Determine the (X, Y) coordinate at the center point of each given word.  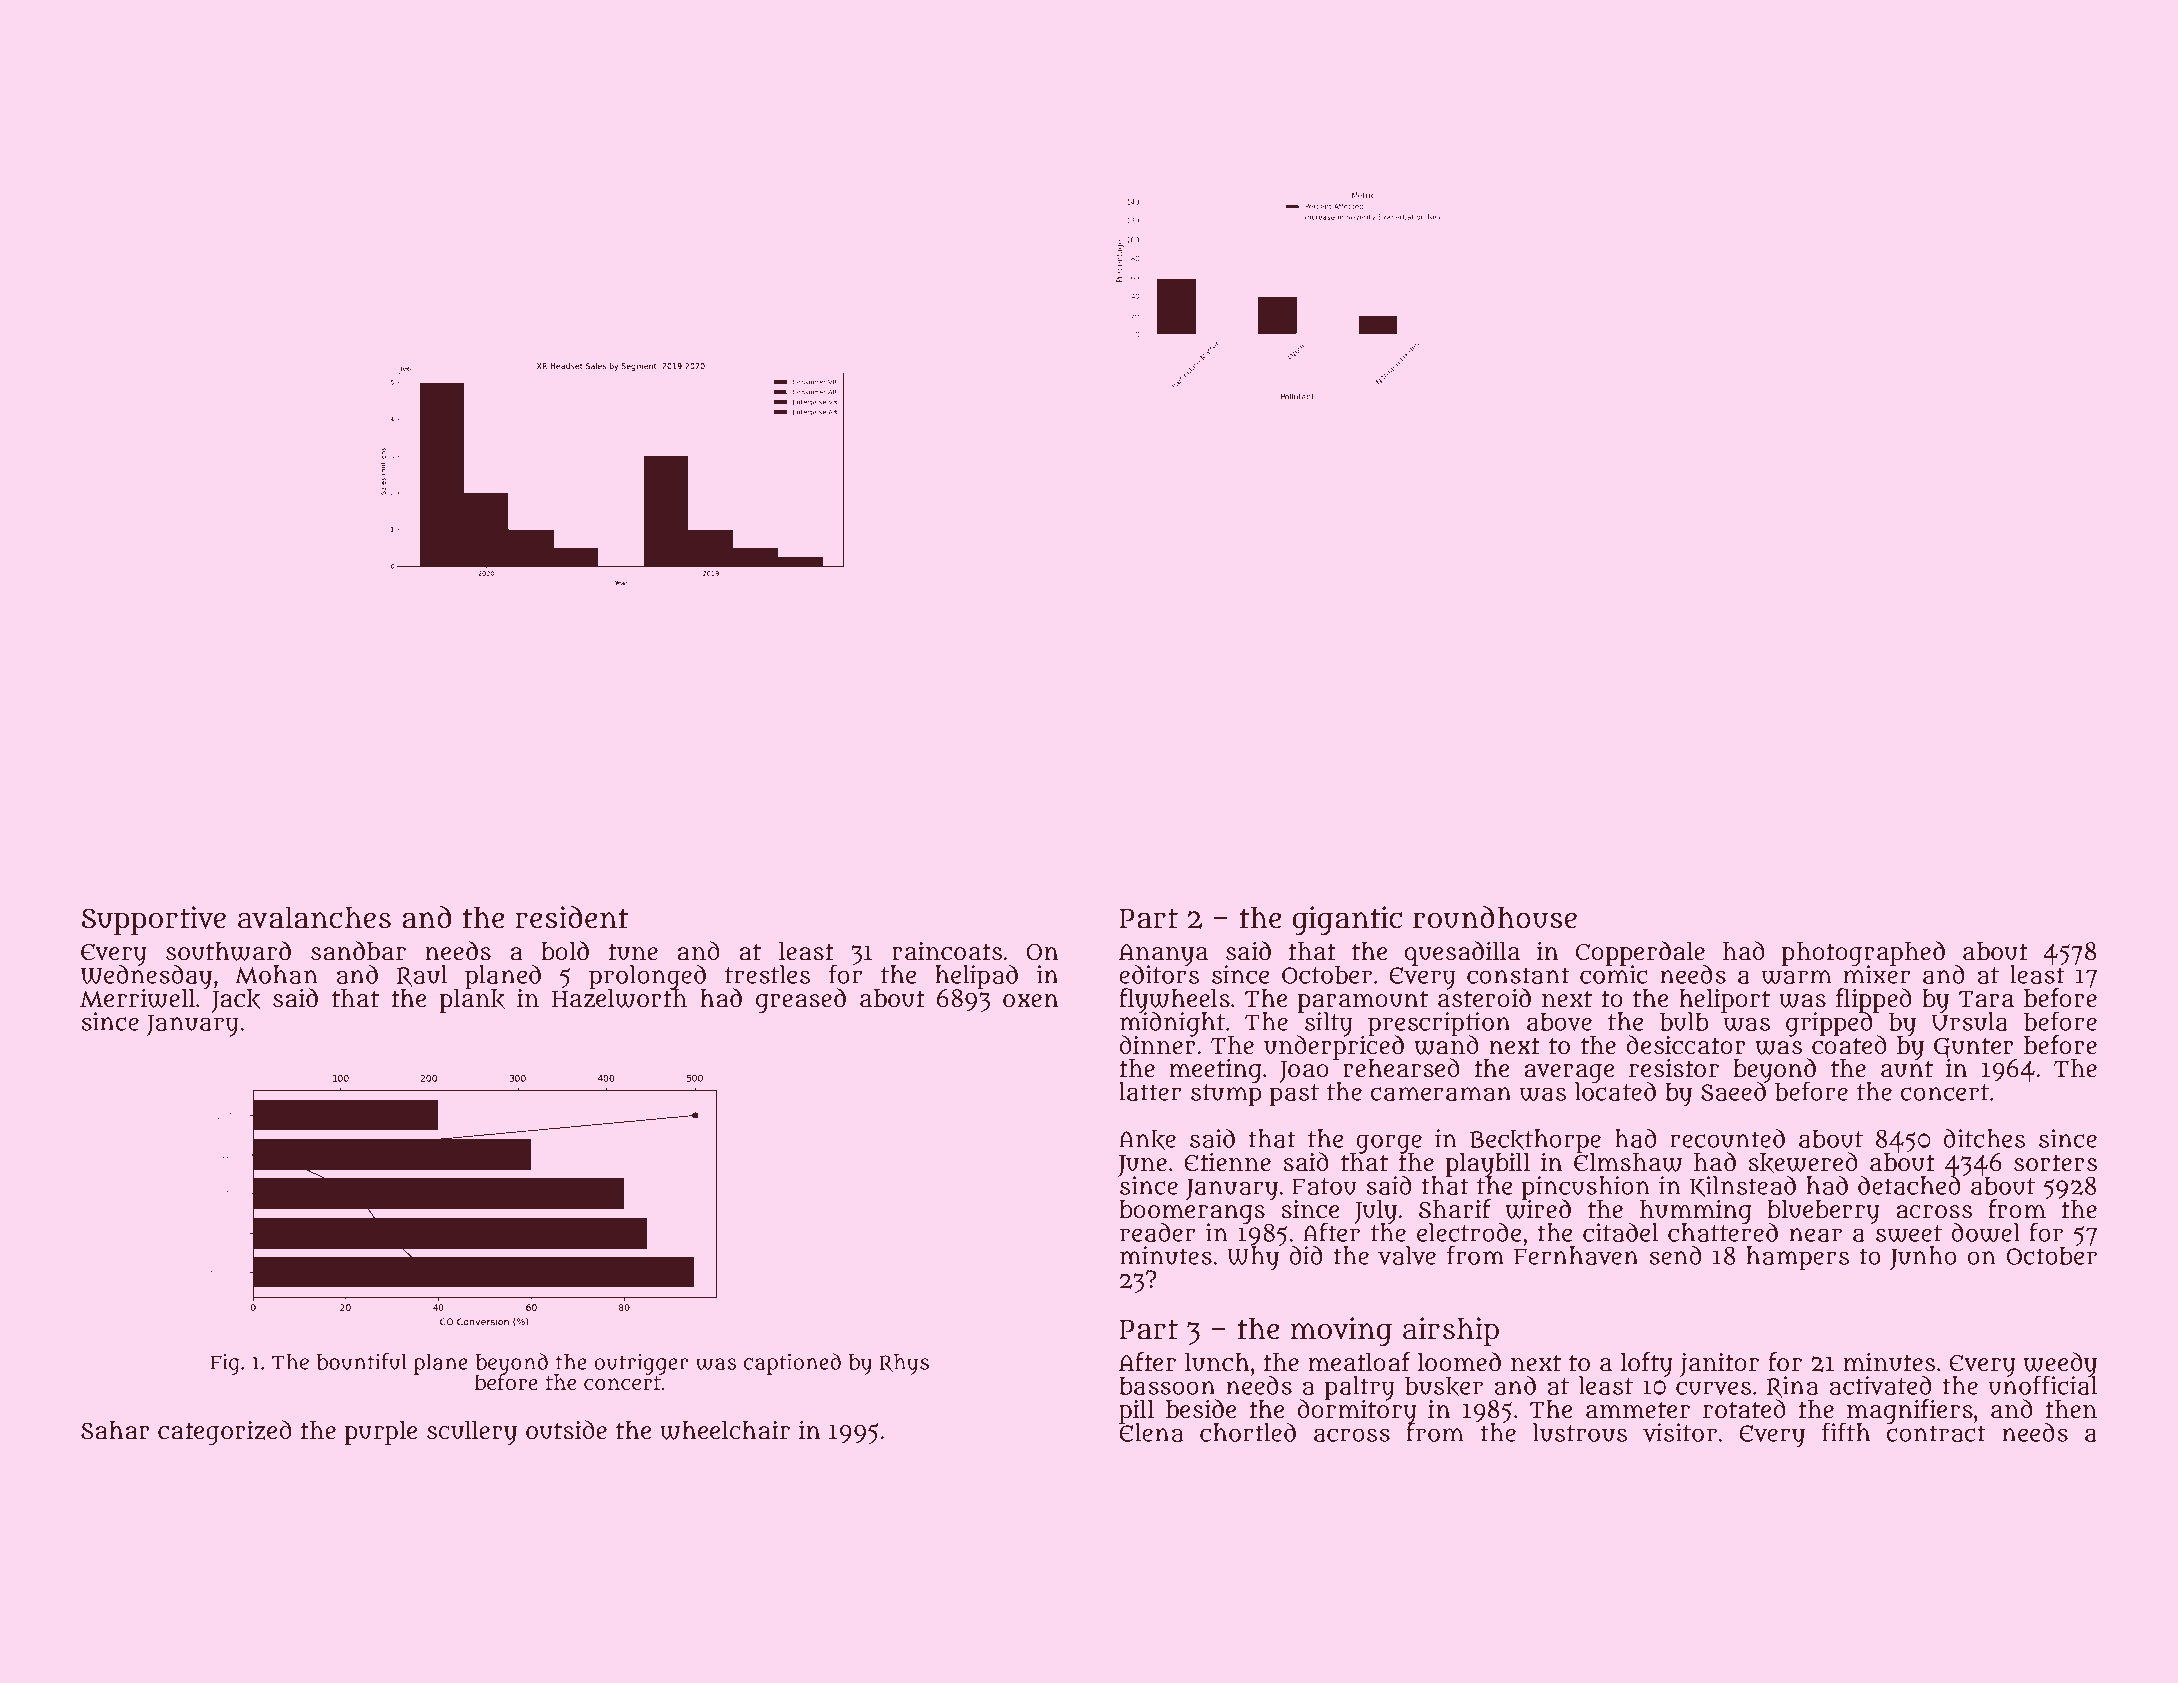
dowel (1986, 1232)
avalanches (314, 917)
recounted (1727, 1138)
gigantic (1347, 921)
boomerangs (1192, 1212)
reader (1158, 1232)
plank (472, 1001)
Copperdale (1640, 953)
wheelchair (725, 1430)
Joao (1304, 1072)
